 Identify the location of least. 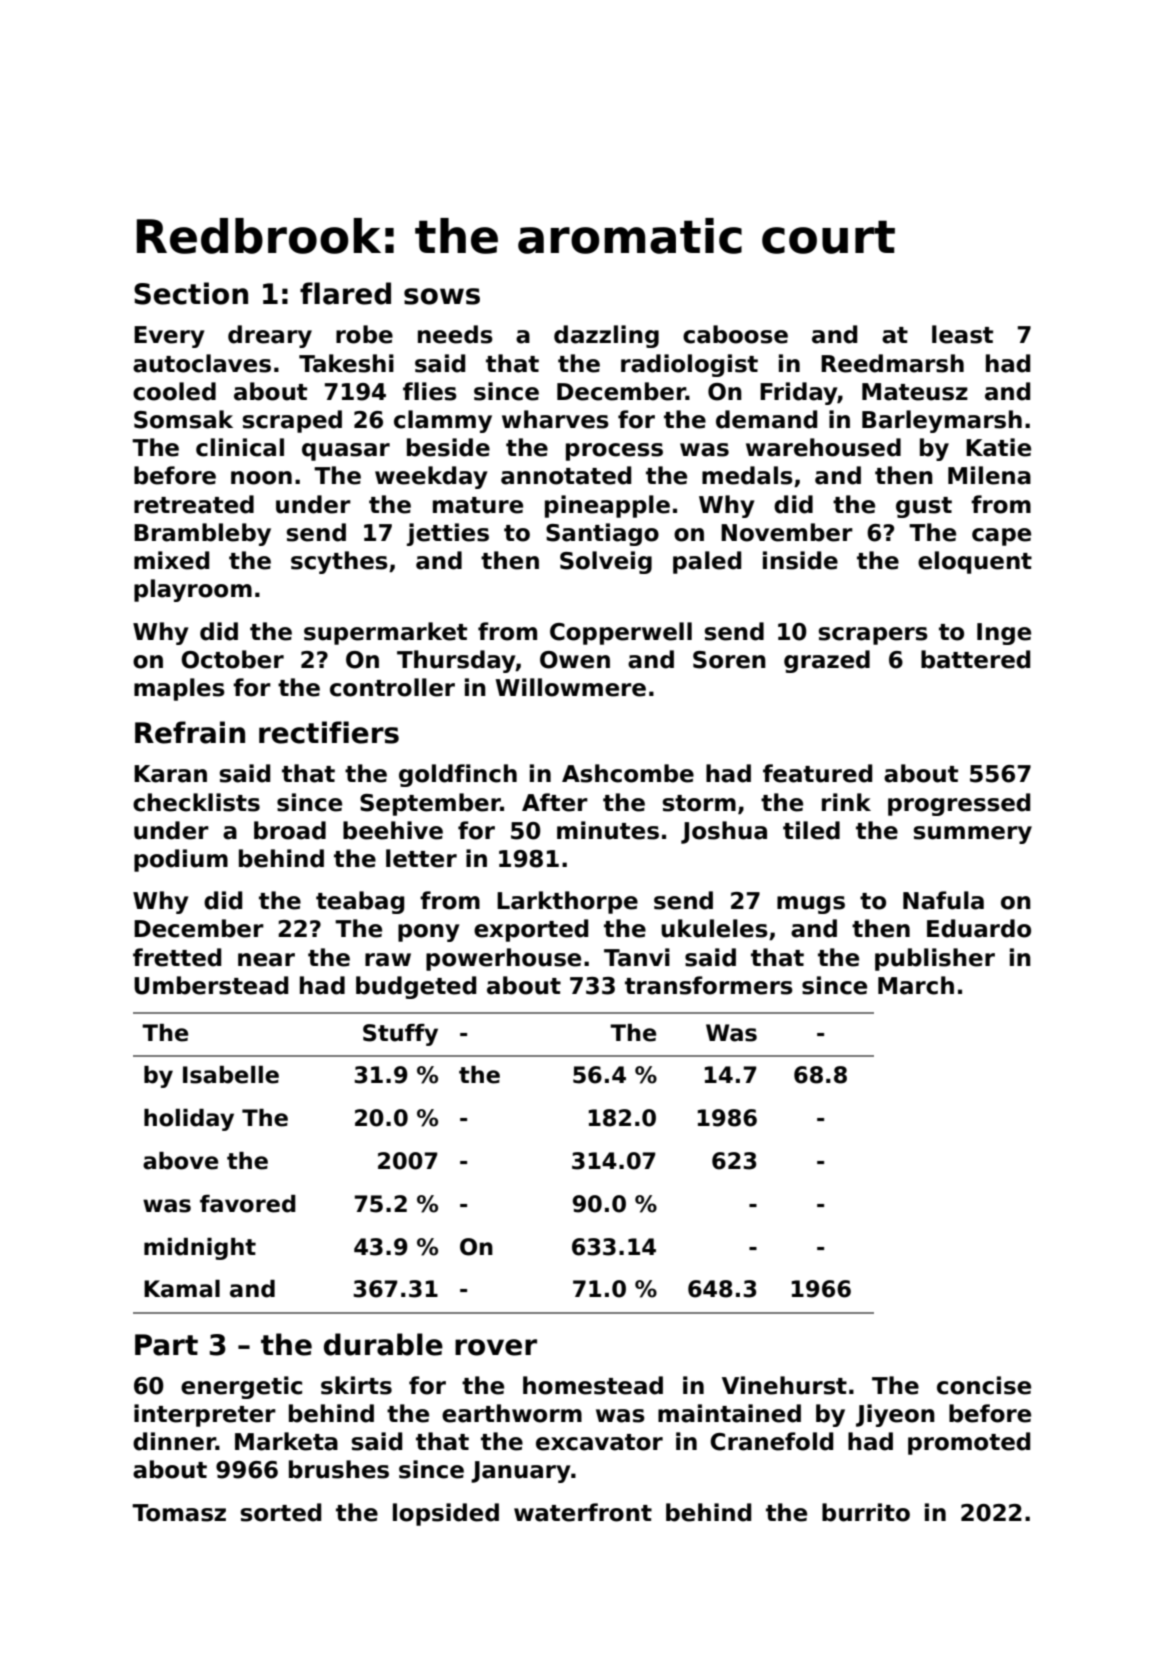
(962, 334).
